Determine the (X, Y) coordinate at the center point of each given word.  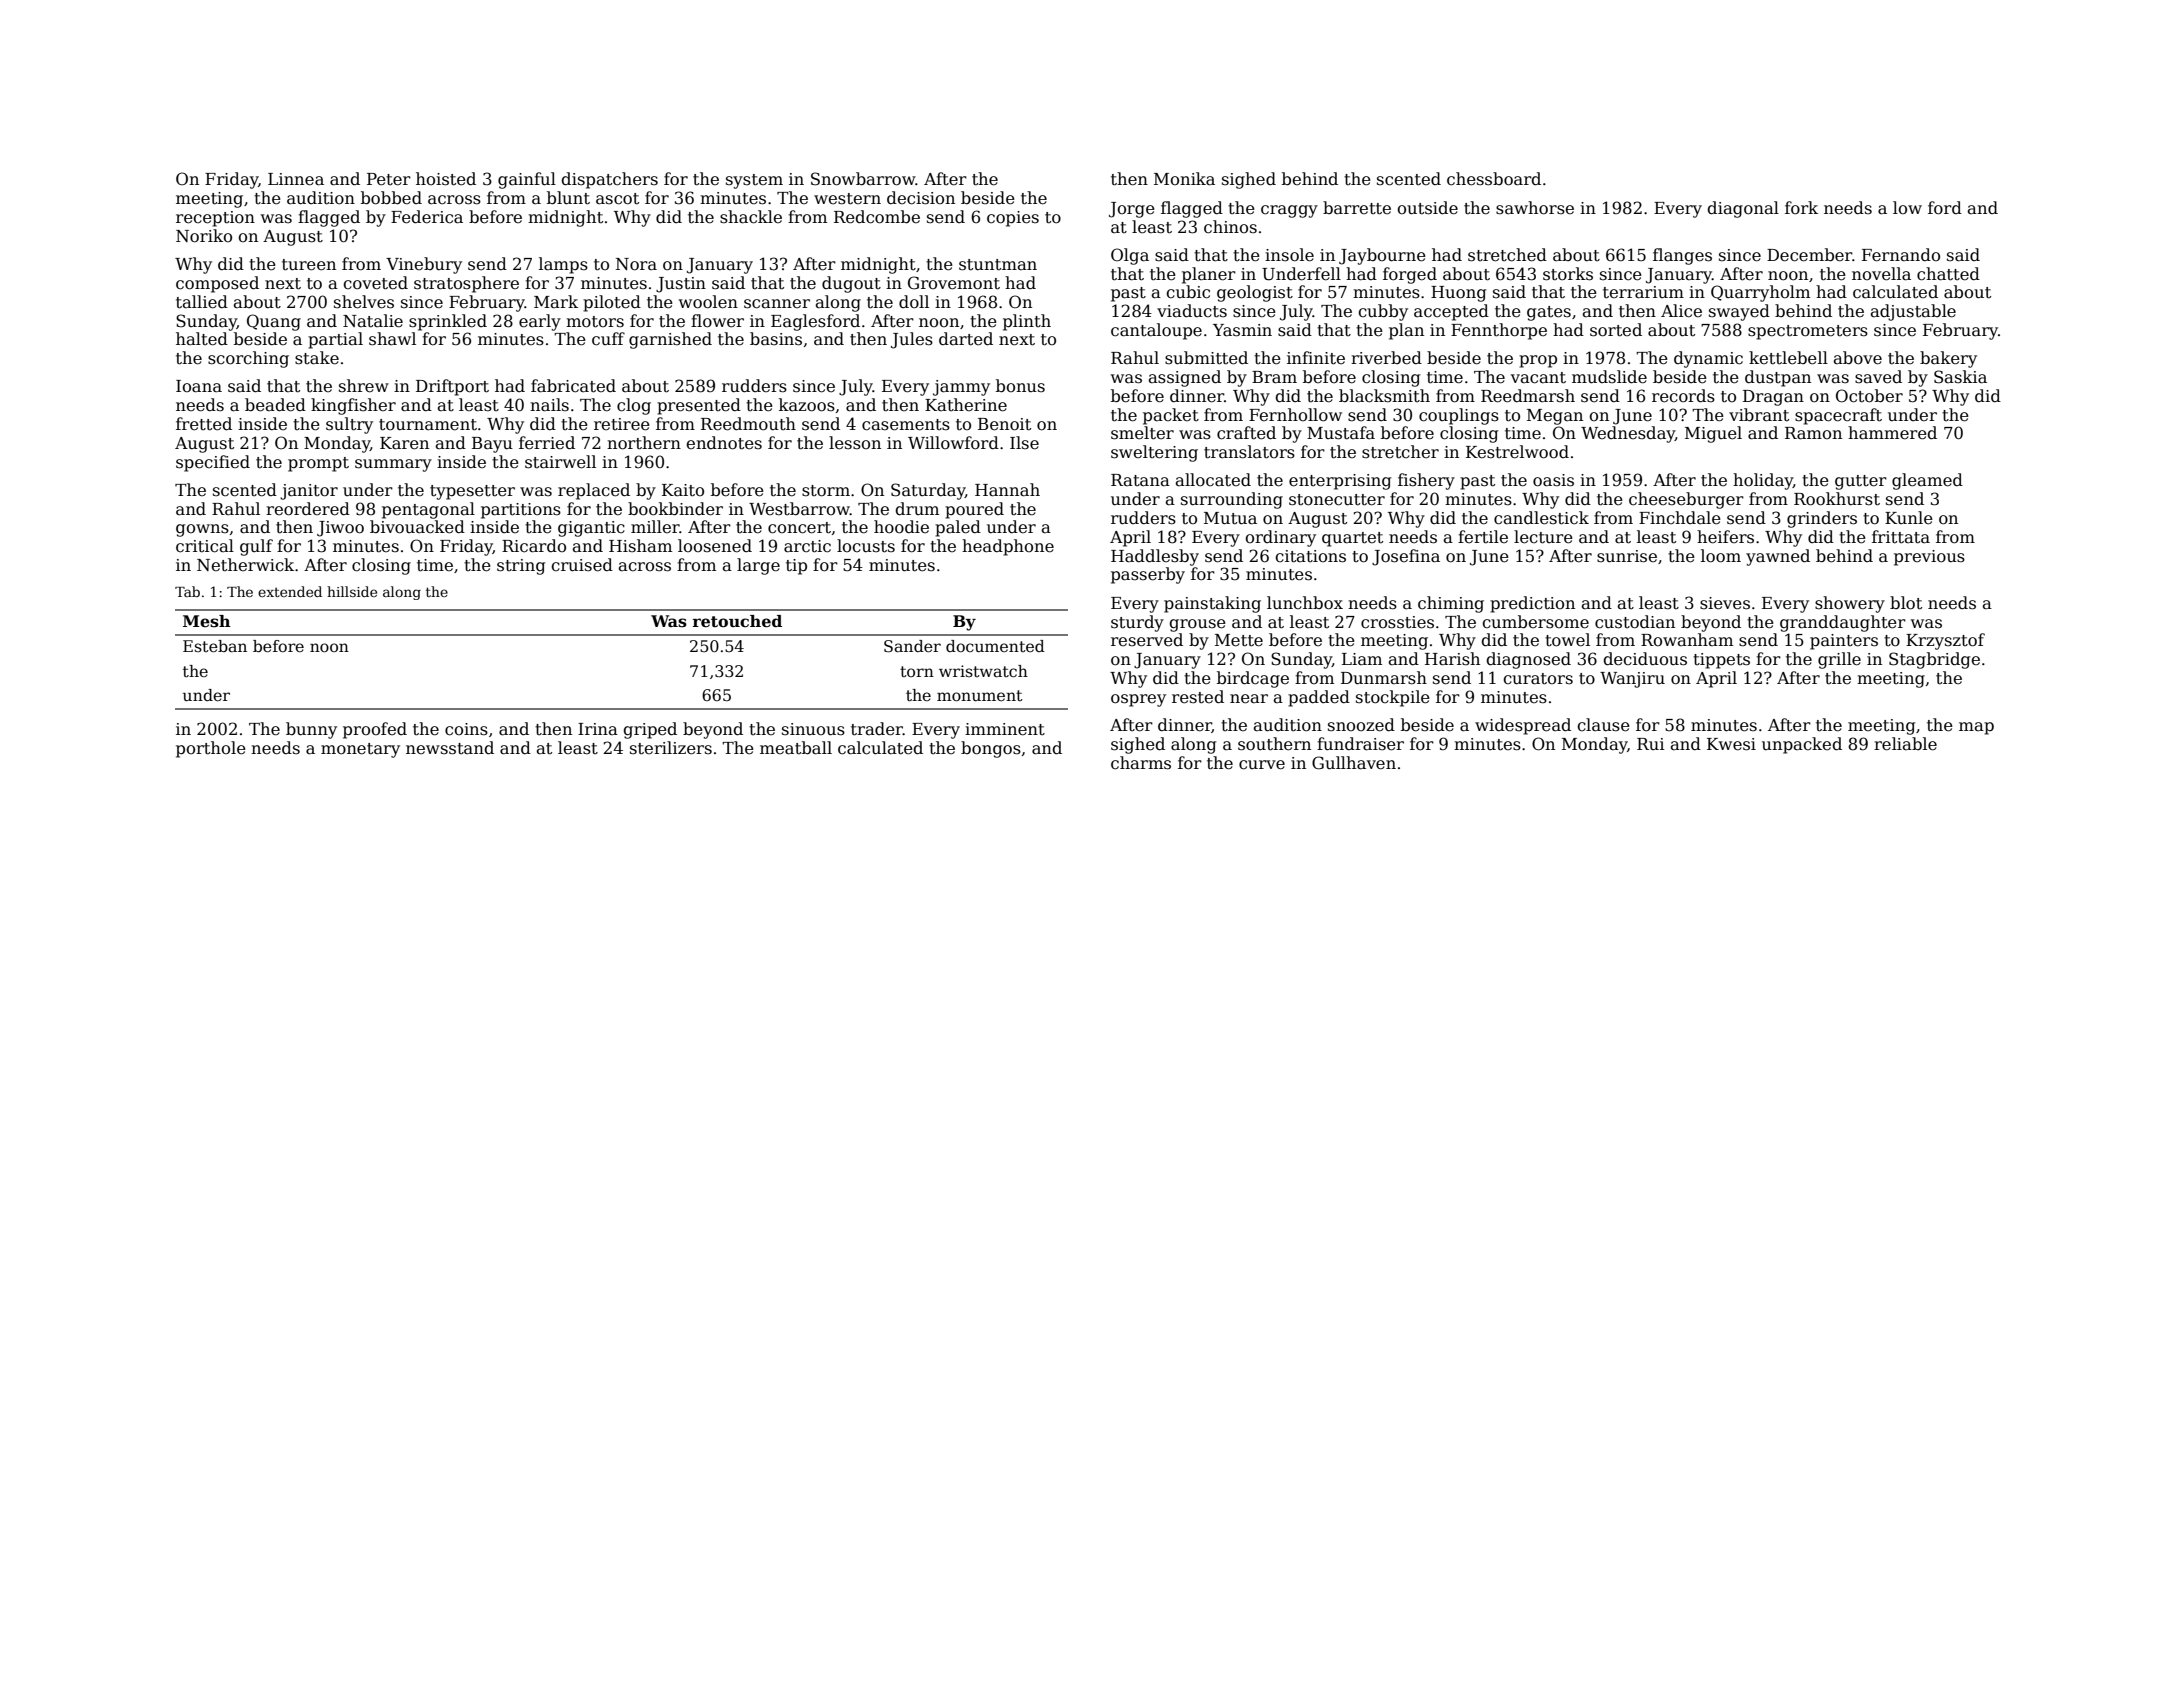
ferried (547, 443)
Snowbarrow (863, 179)
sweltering (1154, 453)
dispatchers (609, 180)
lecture (1543, 537)
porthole (211, 749)
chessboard (1494, 179)
